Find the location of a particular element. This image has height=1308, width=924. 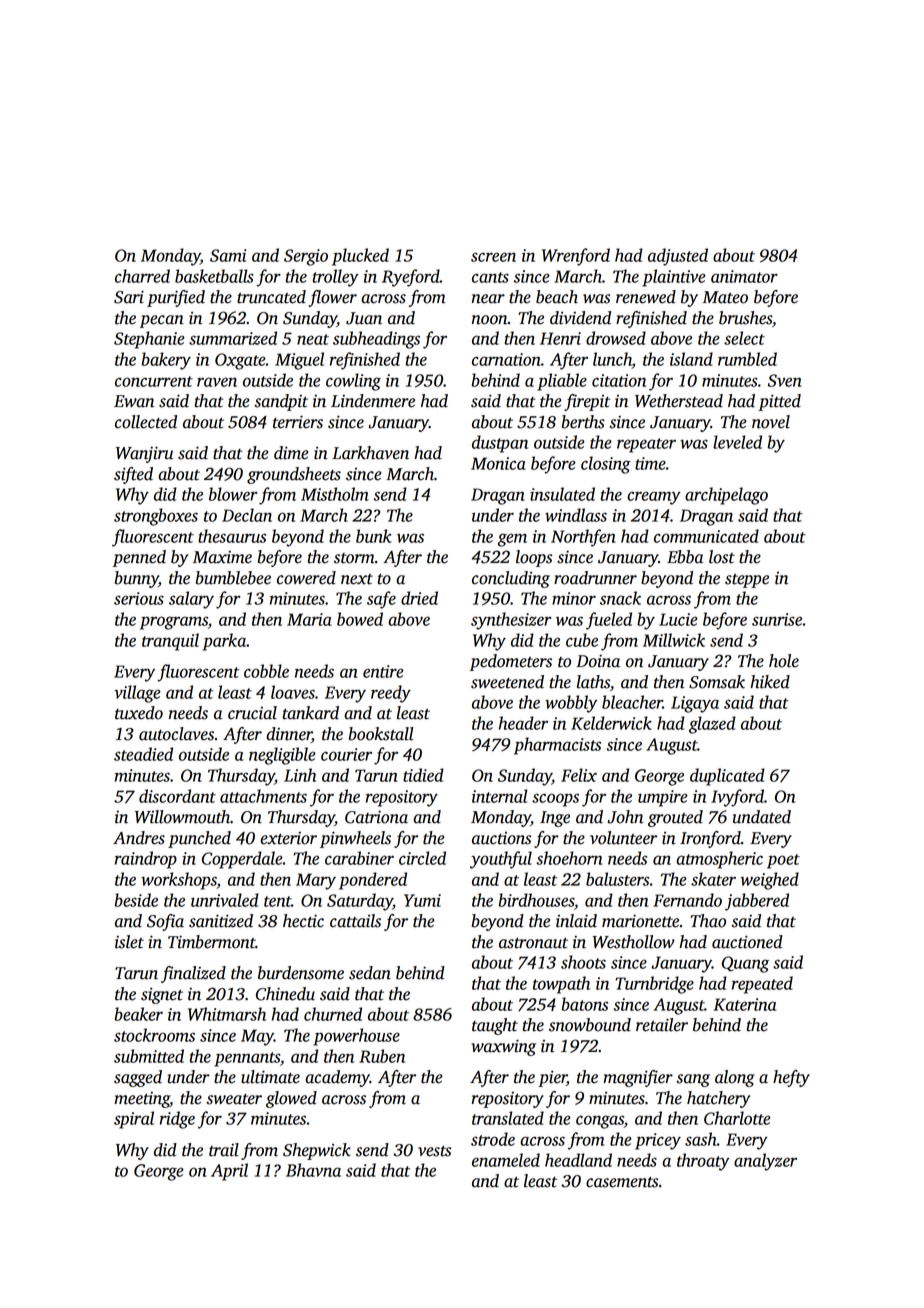

Millwick is located at coordinates (674, 640).
